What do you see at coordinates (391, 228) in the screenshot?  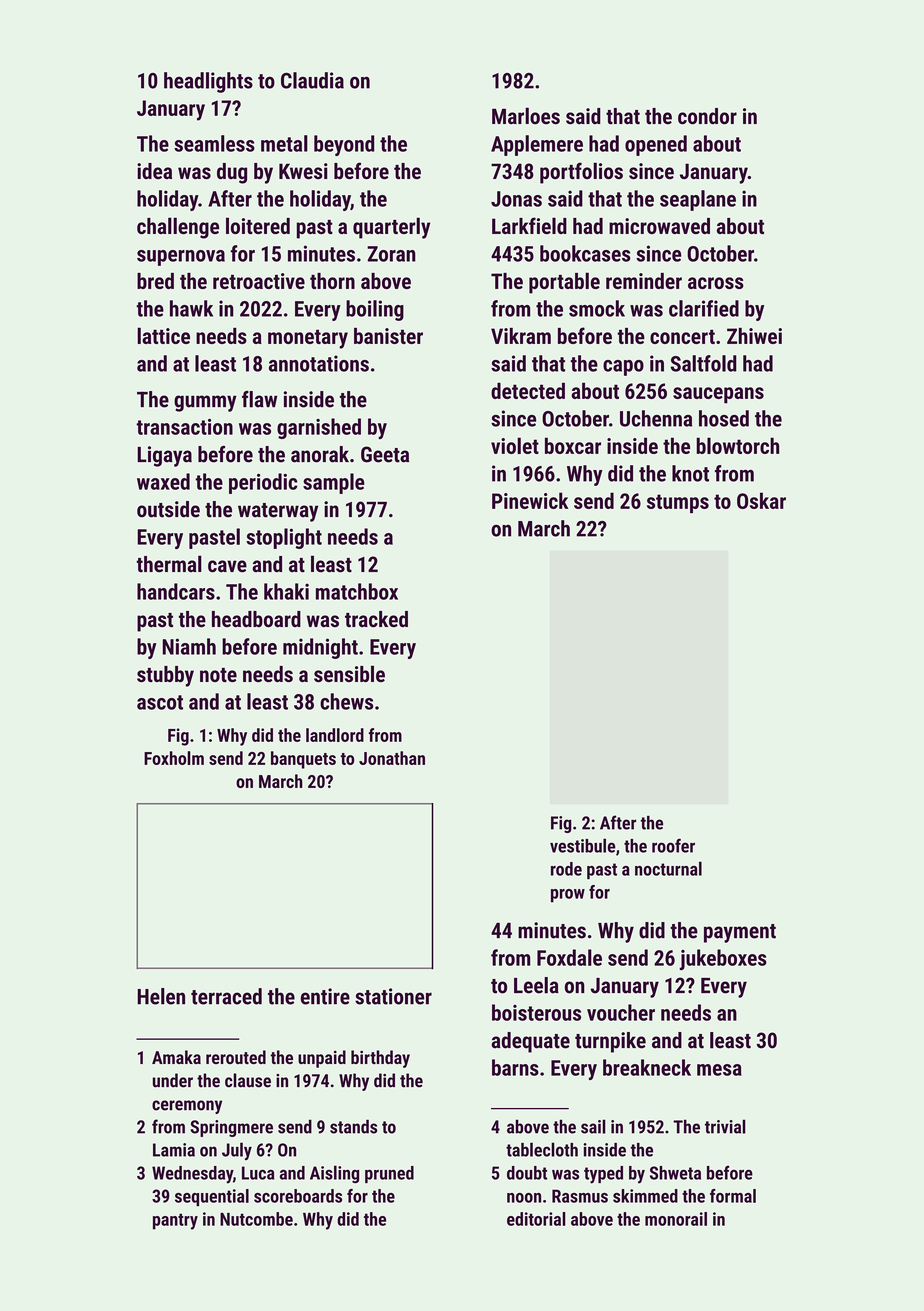 I see `quarterly` at bounding box center [391, 228].
